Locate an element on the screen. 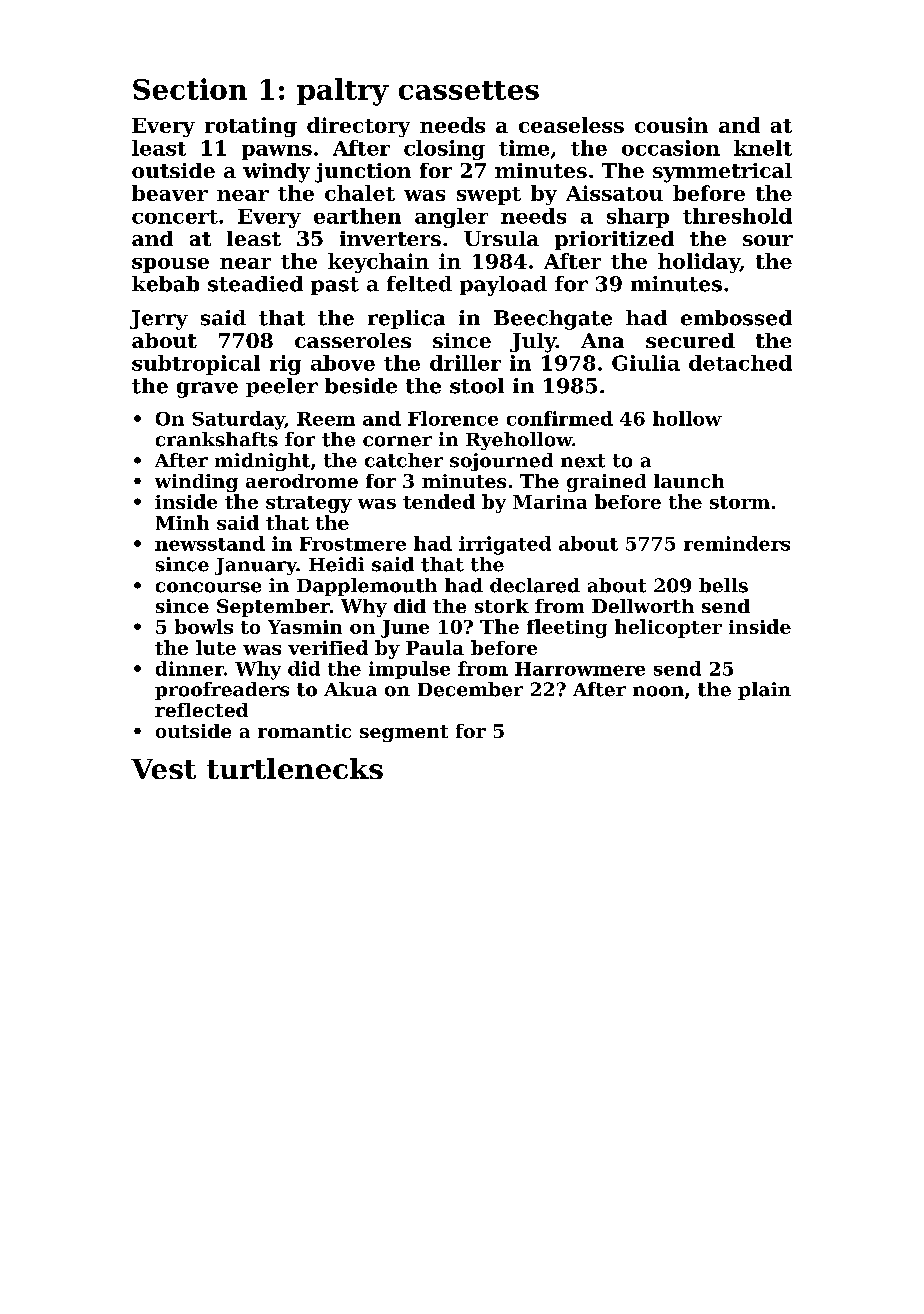  threshold is located at coordinates (737, 216).
